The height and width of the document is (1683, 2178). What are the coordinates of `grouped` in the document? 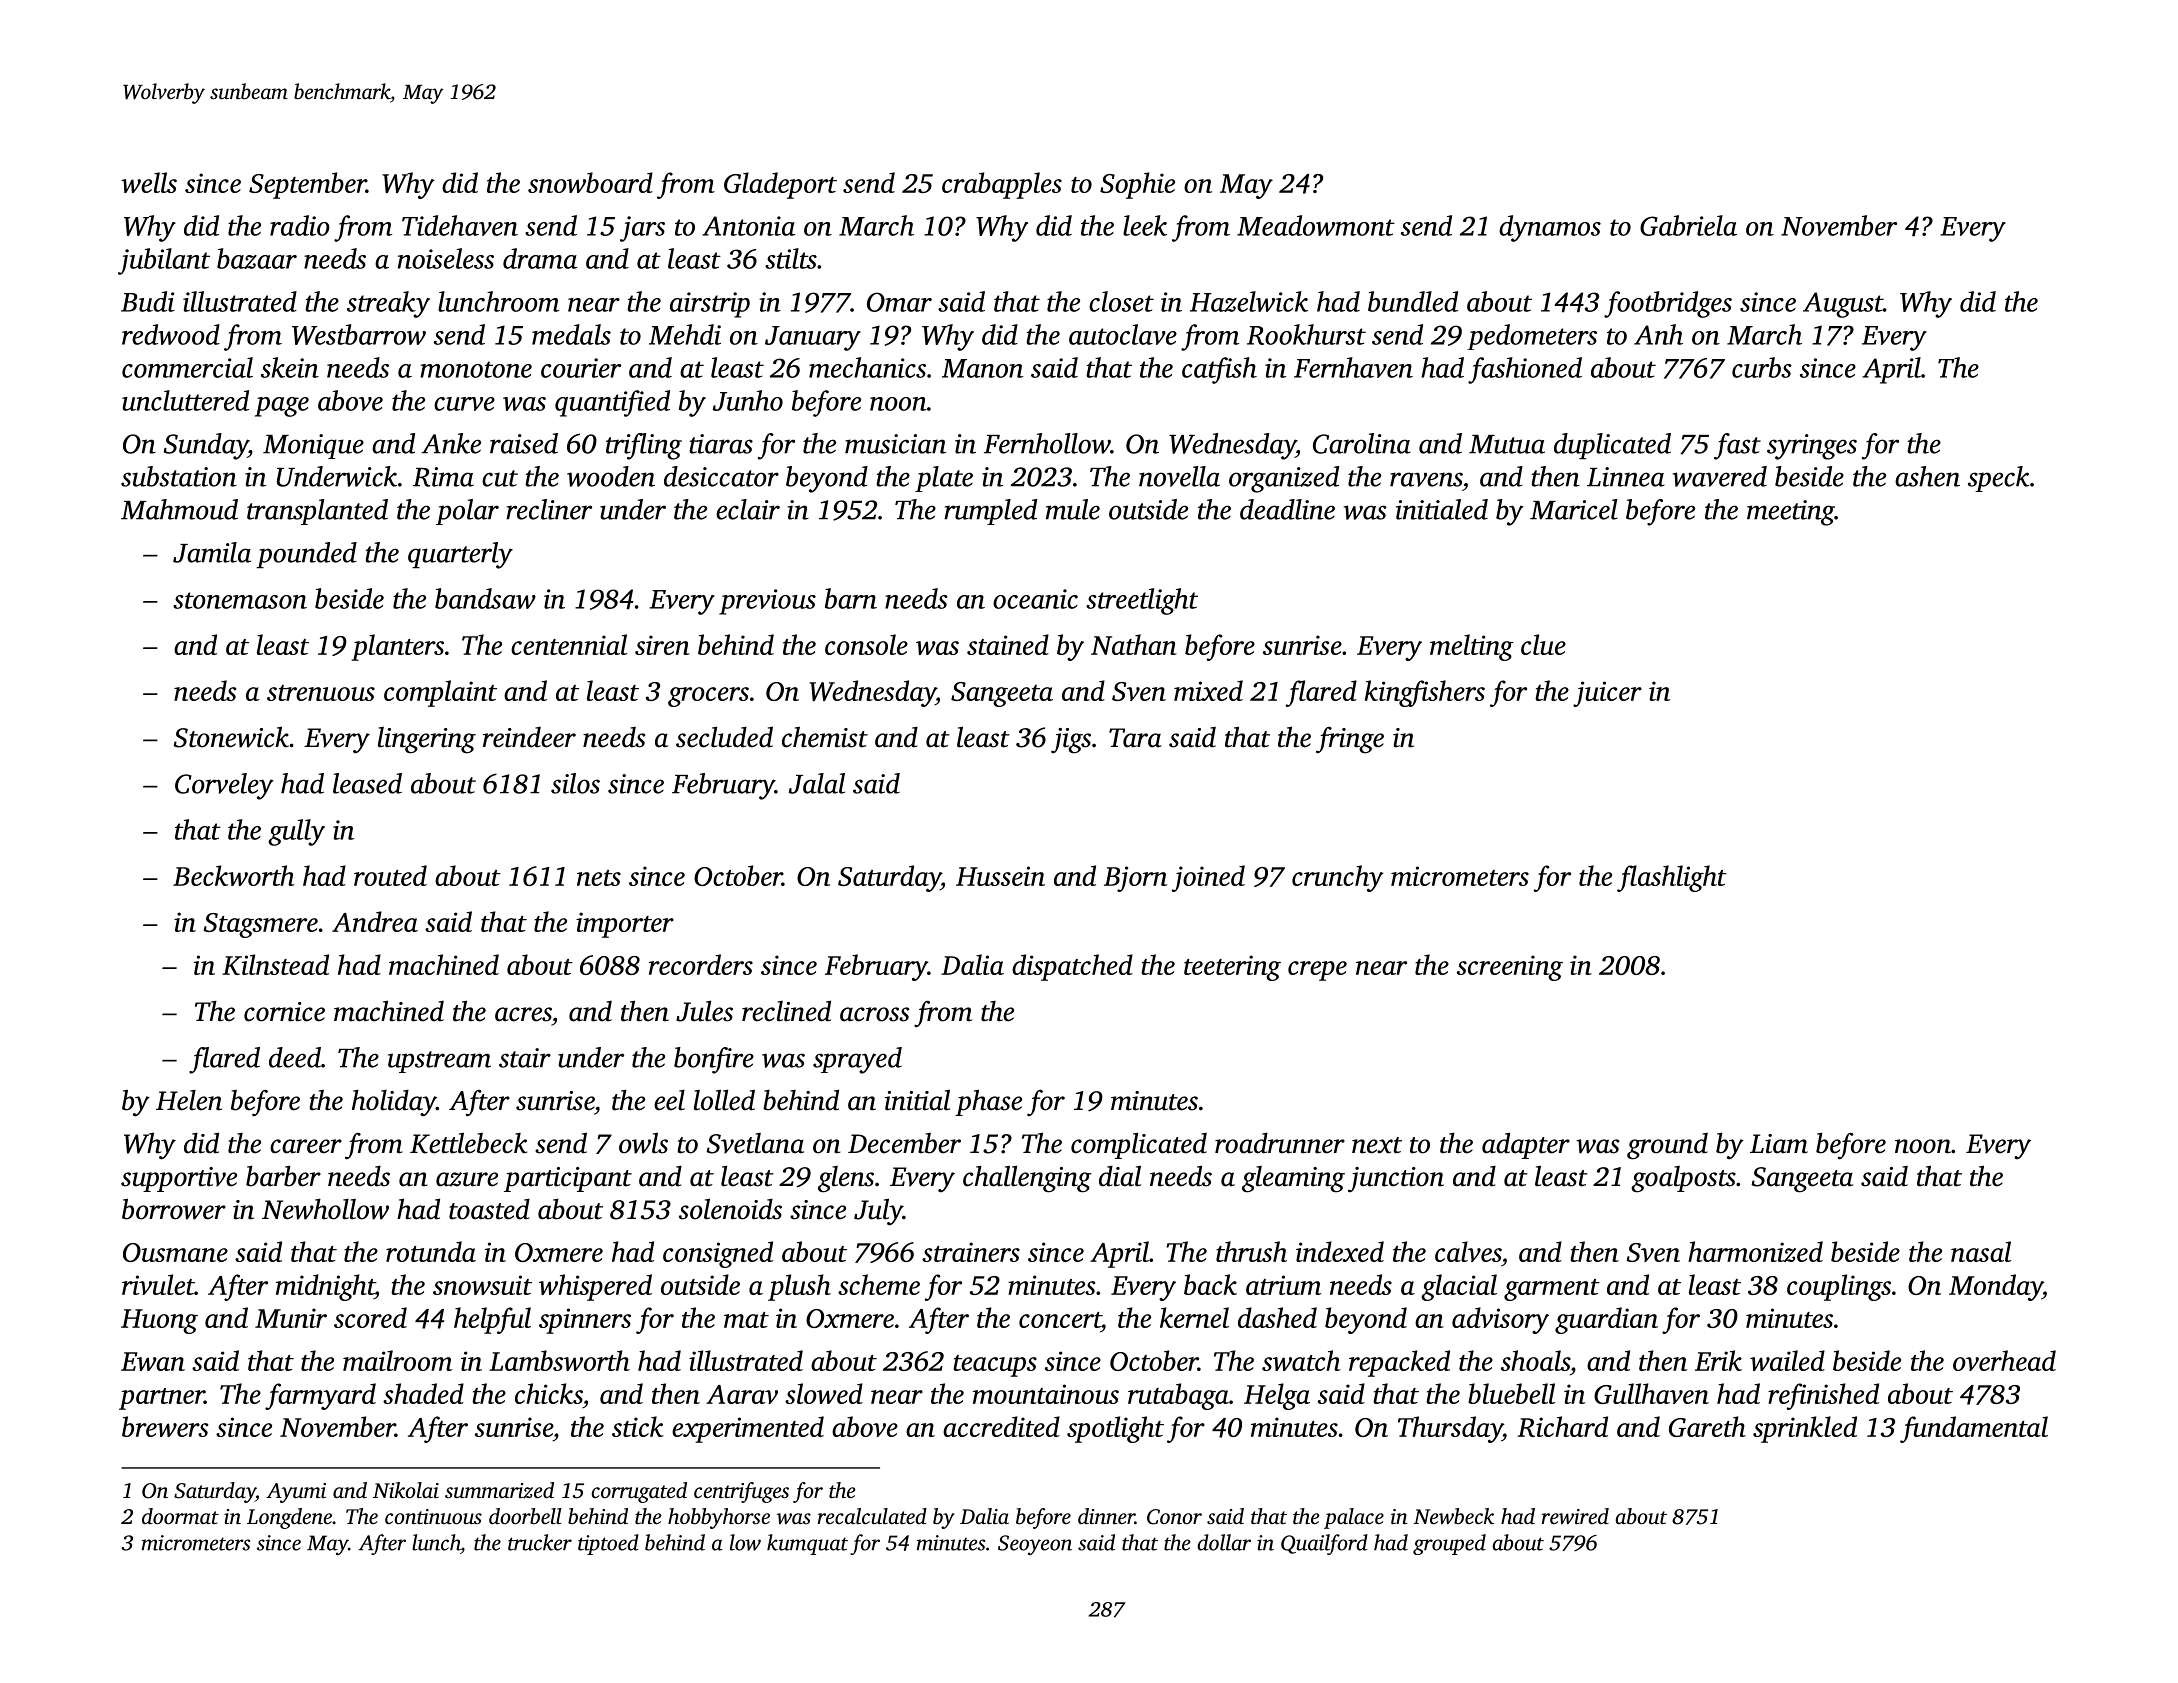 It's located at (1449, 1544).
